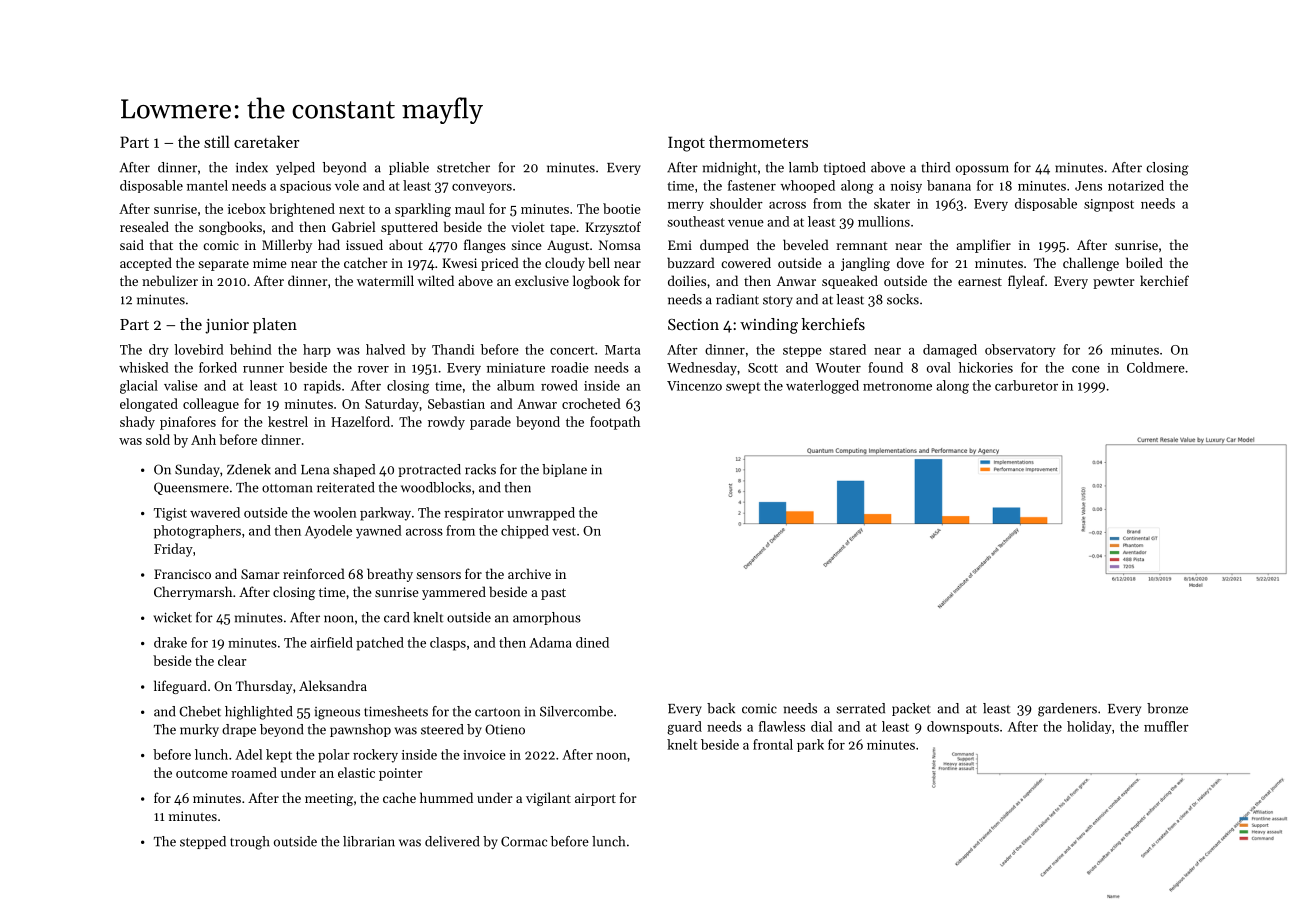 The height and width of the screenshot is (924, 1308). I want to click on serrated, so click(860, 708).
